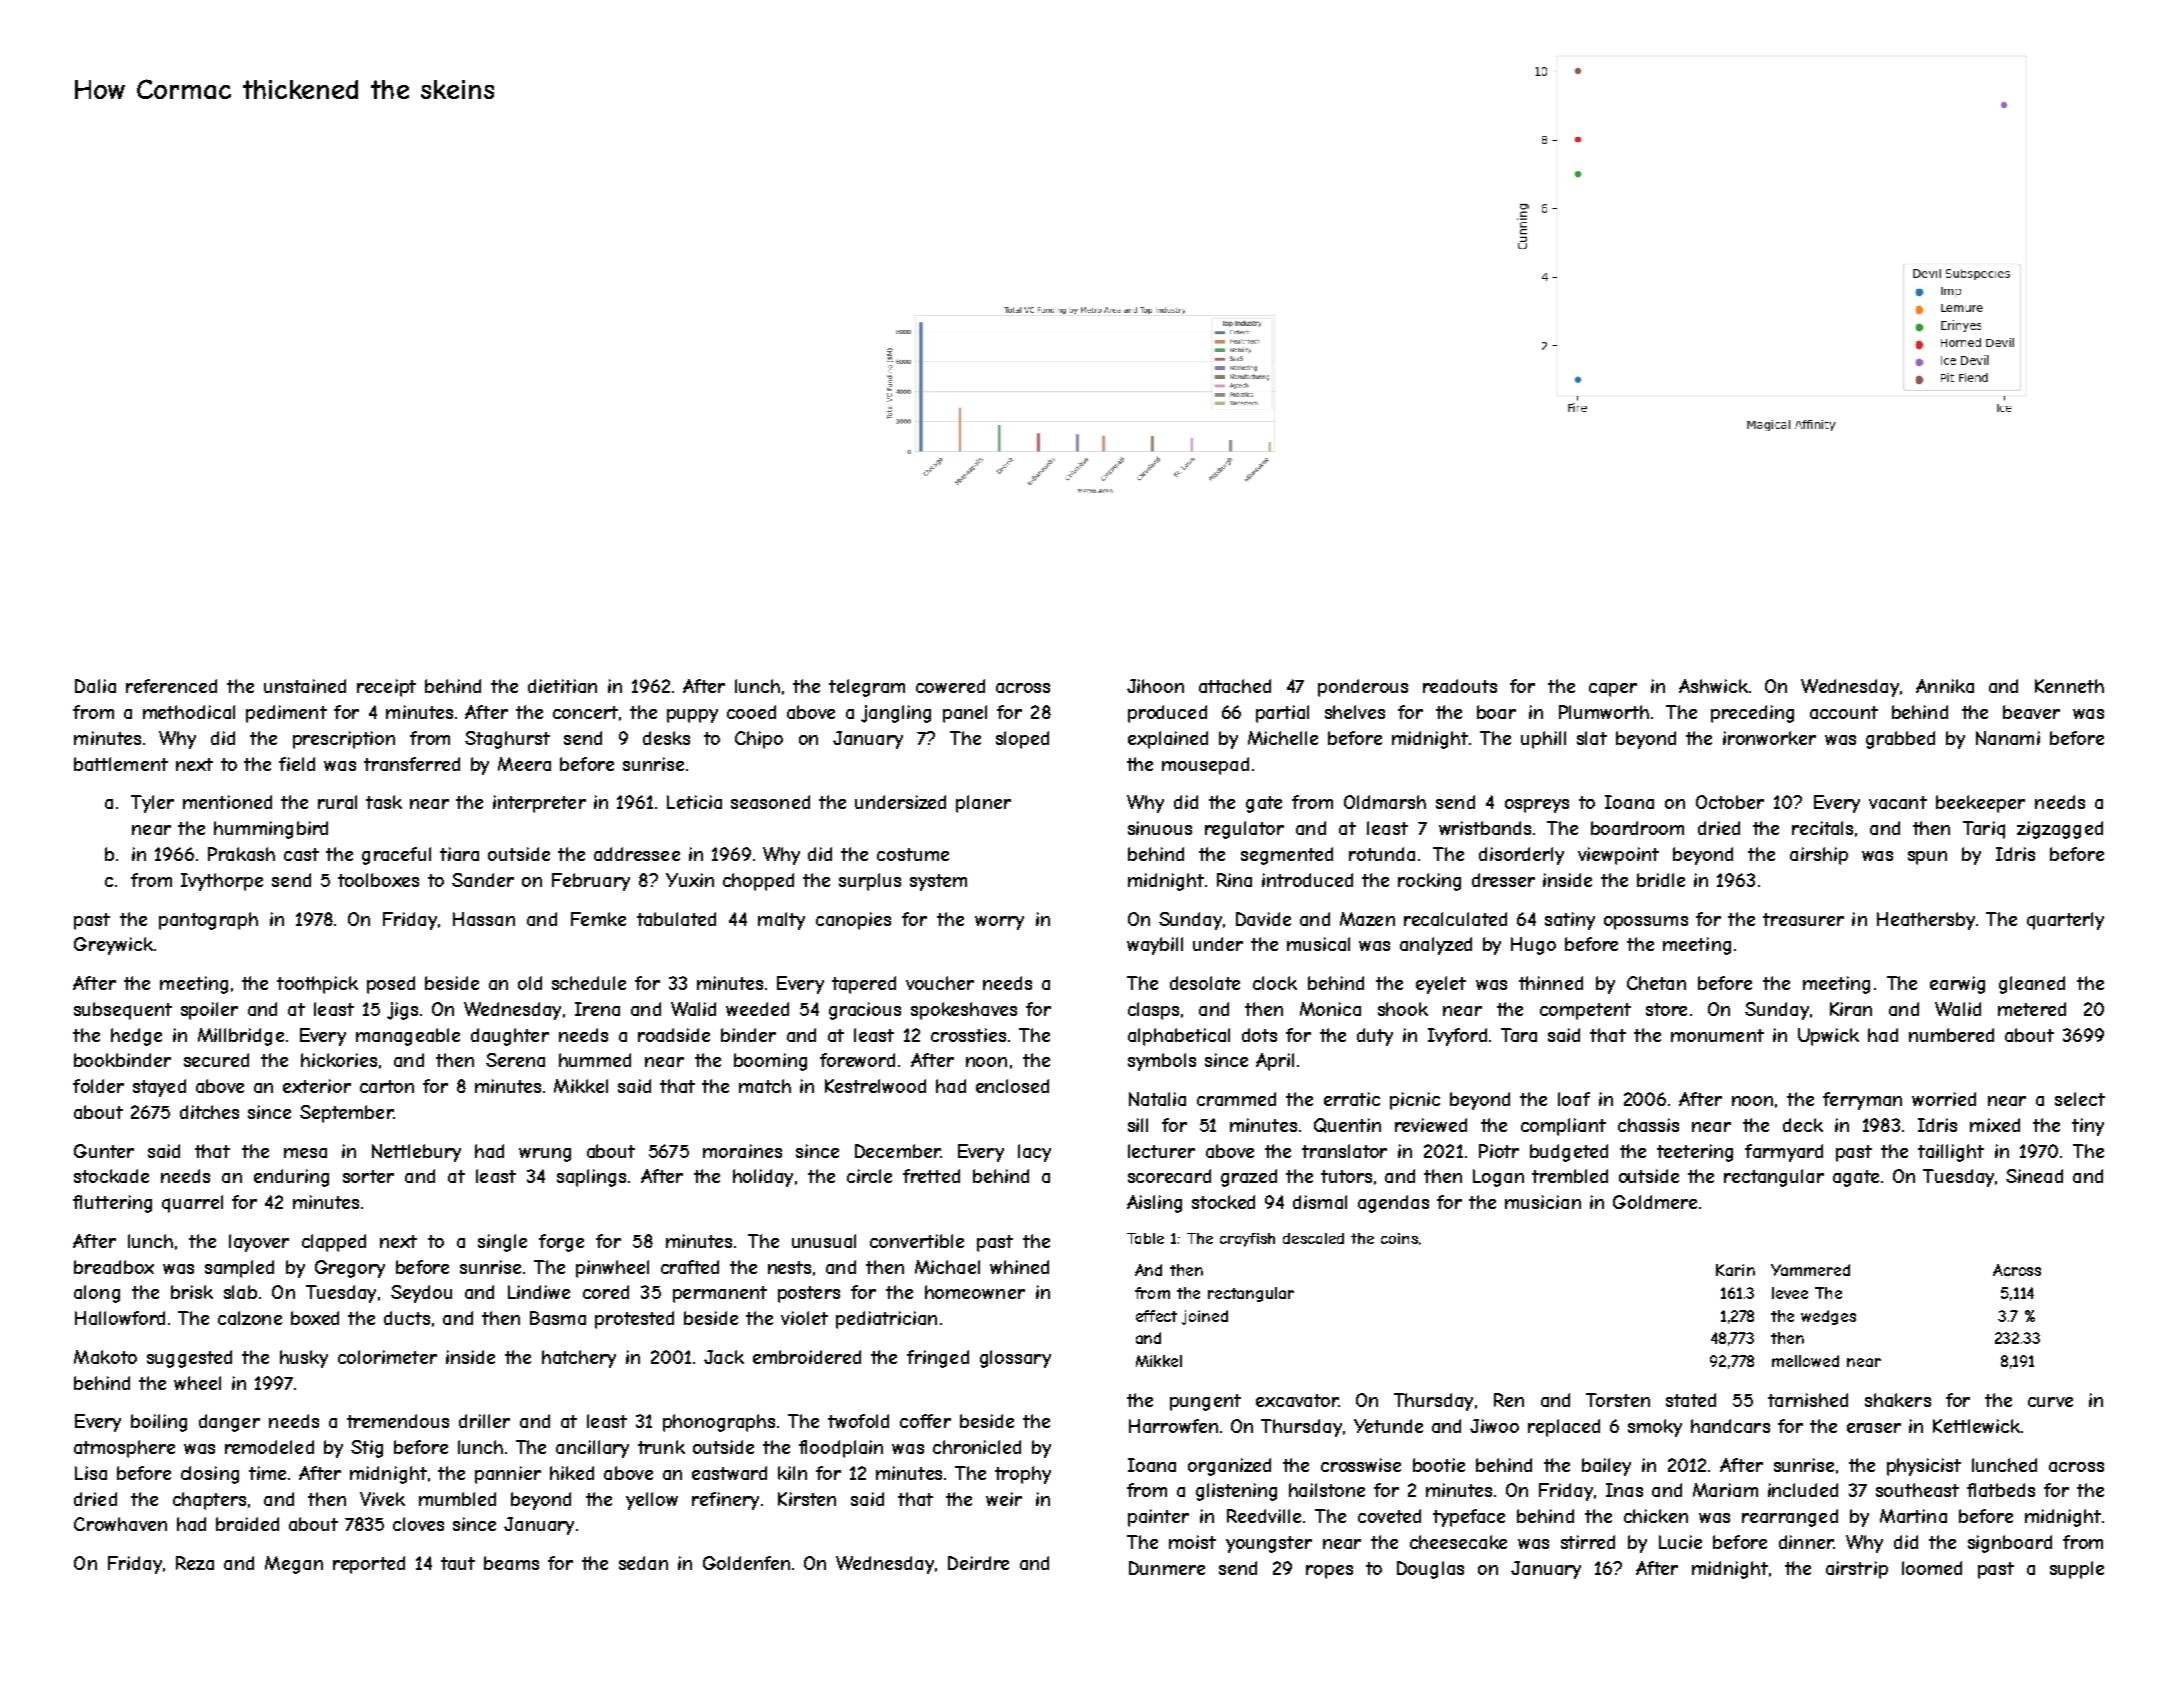 Image resolution: width=2178 pixels, height=1683 pixels. Describe the element at coordinates (378, 880) in the screenshot. I see `toolboxes` at that location.
